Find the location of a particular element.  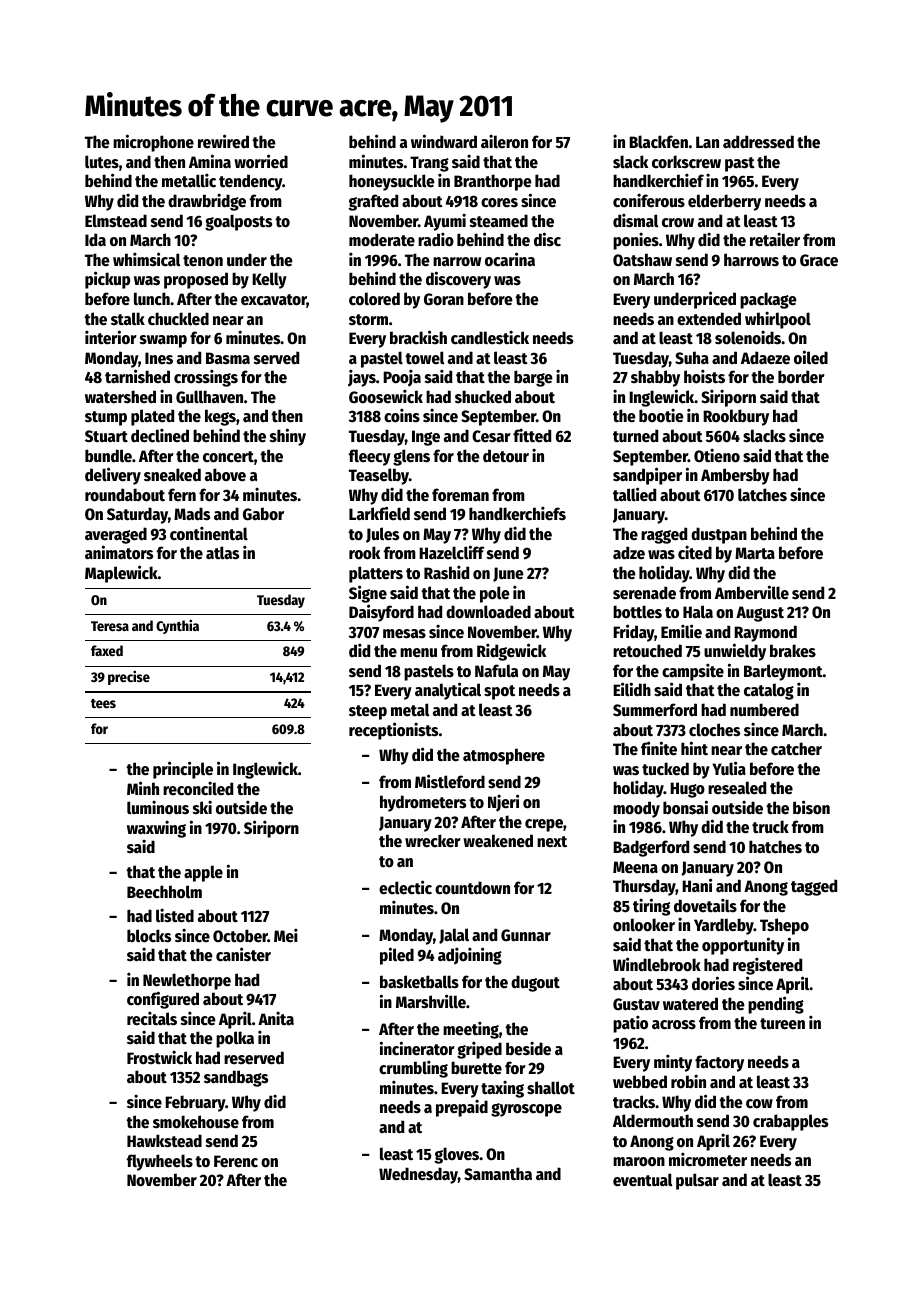

whimsical is located at coordinates (146, 259).
